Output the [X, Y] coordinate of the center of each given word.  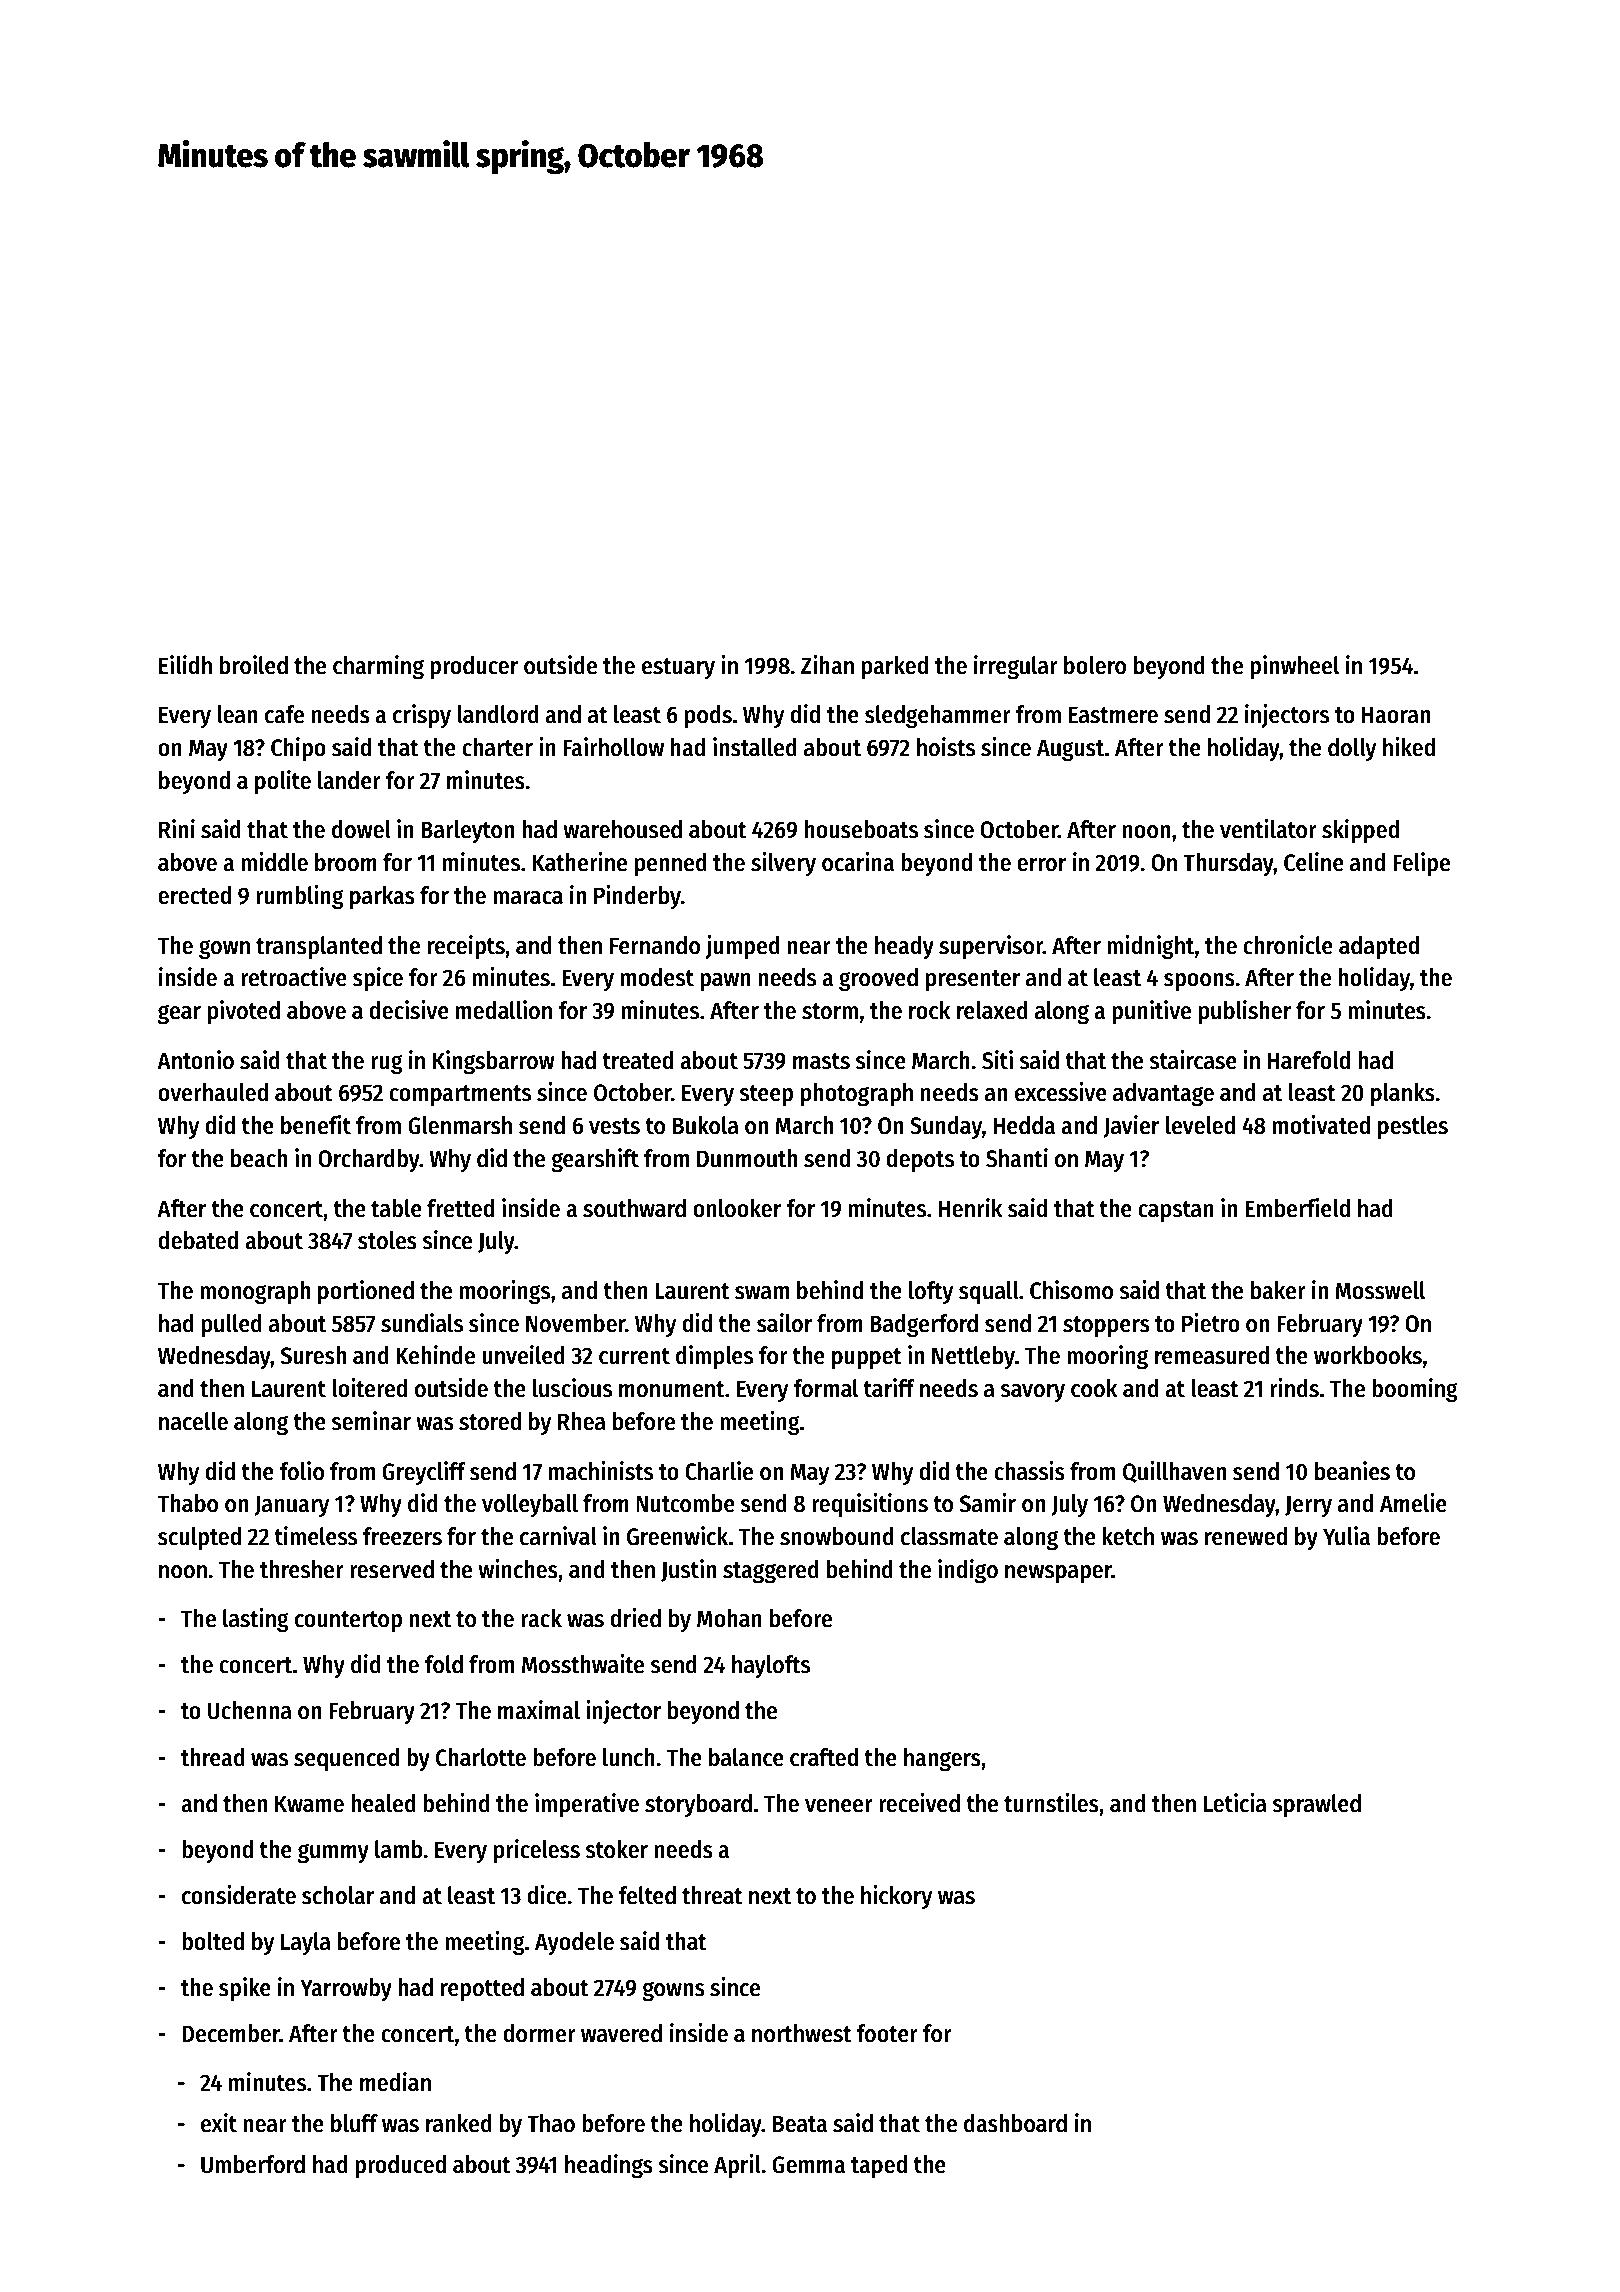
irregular [1016, 667]
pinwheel [1294, 667]
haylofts [771, 1666]
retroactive [294, 977]
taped [879, 2166]
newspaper [1058, 1574]
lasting [256, 1620]
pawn [725, 982]
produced [400, 2166]
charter [497, 747]
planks [1403, 1094]
